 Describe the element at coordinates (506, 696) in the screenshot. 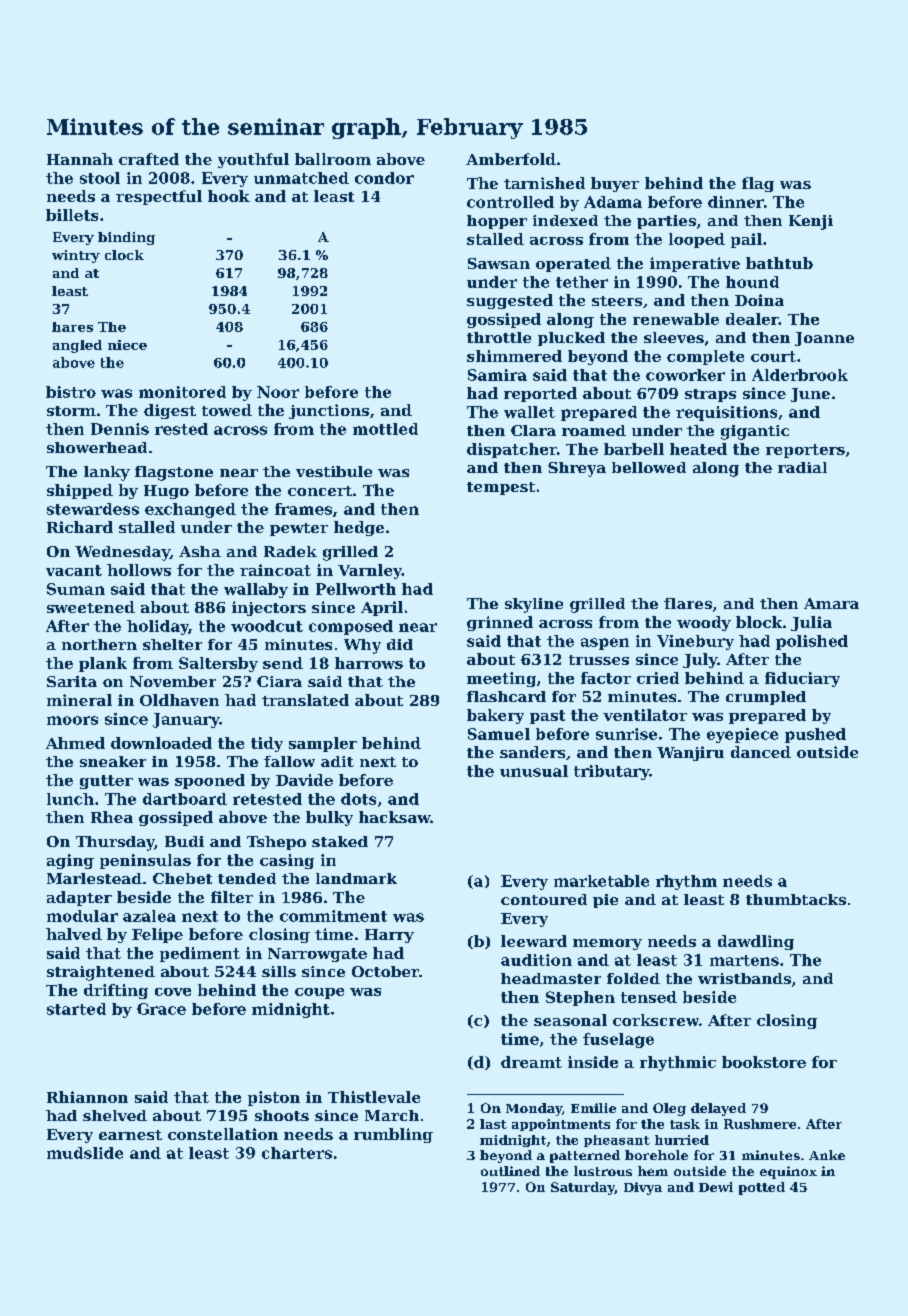

I see `flashcard` at that location.
